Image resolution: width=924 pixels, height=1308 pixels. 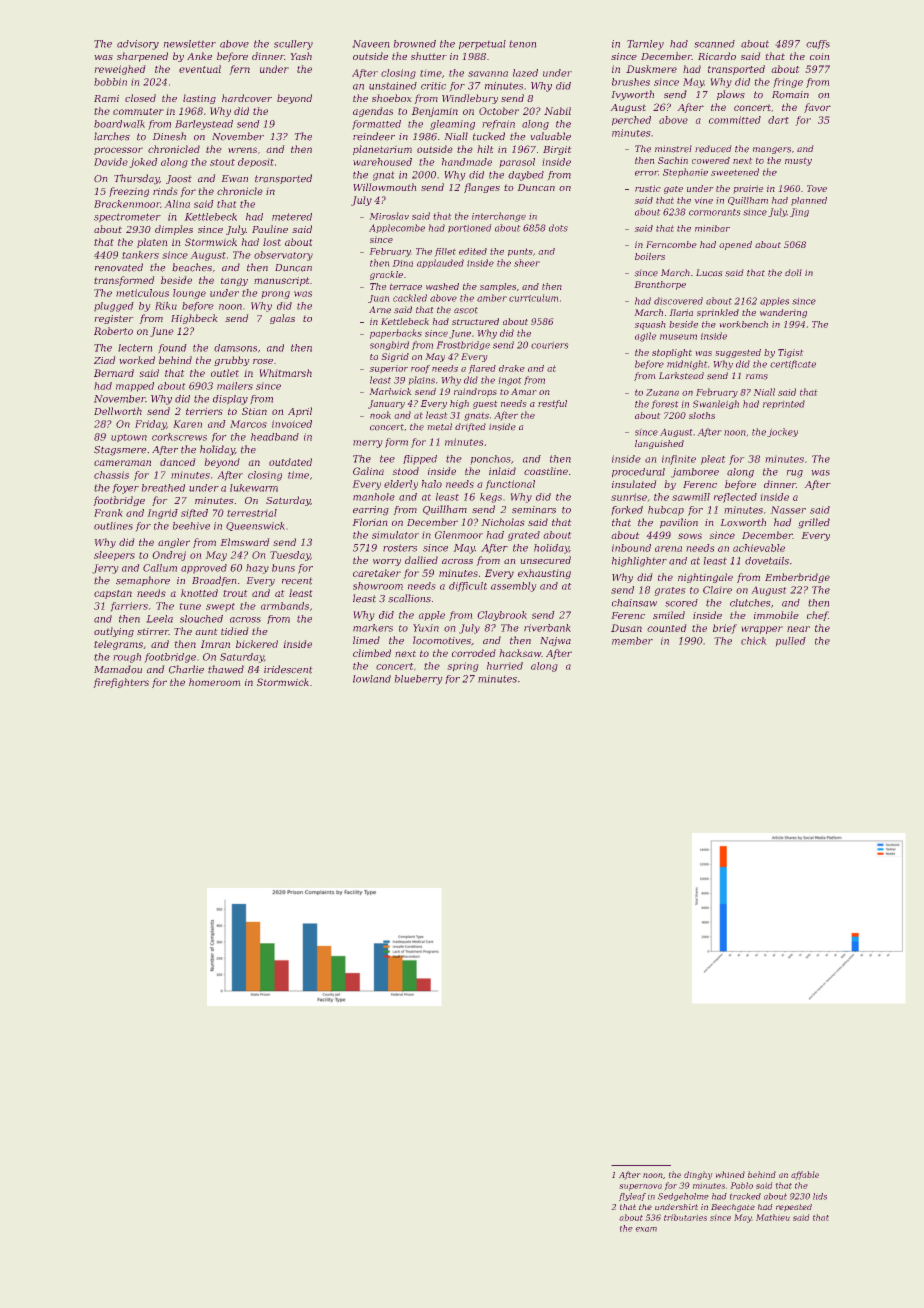 What do you see at coordinates (646, 1229) in the screenshot?
I see `exam` at bounding box center [646, 1229].
